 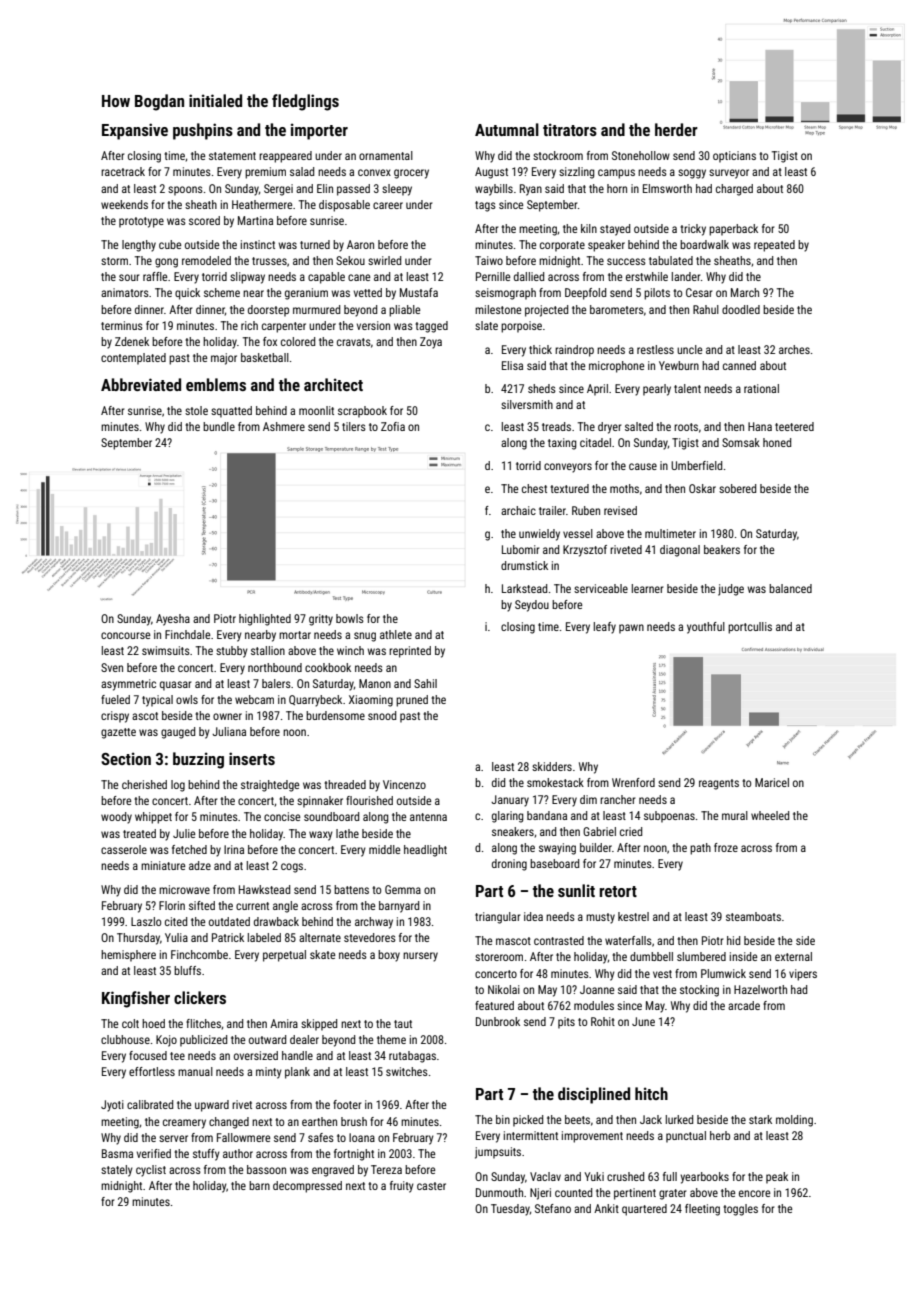 I want to click on bundle, so click(x=219, y=426).
